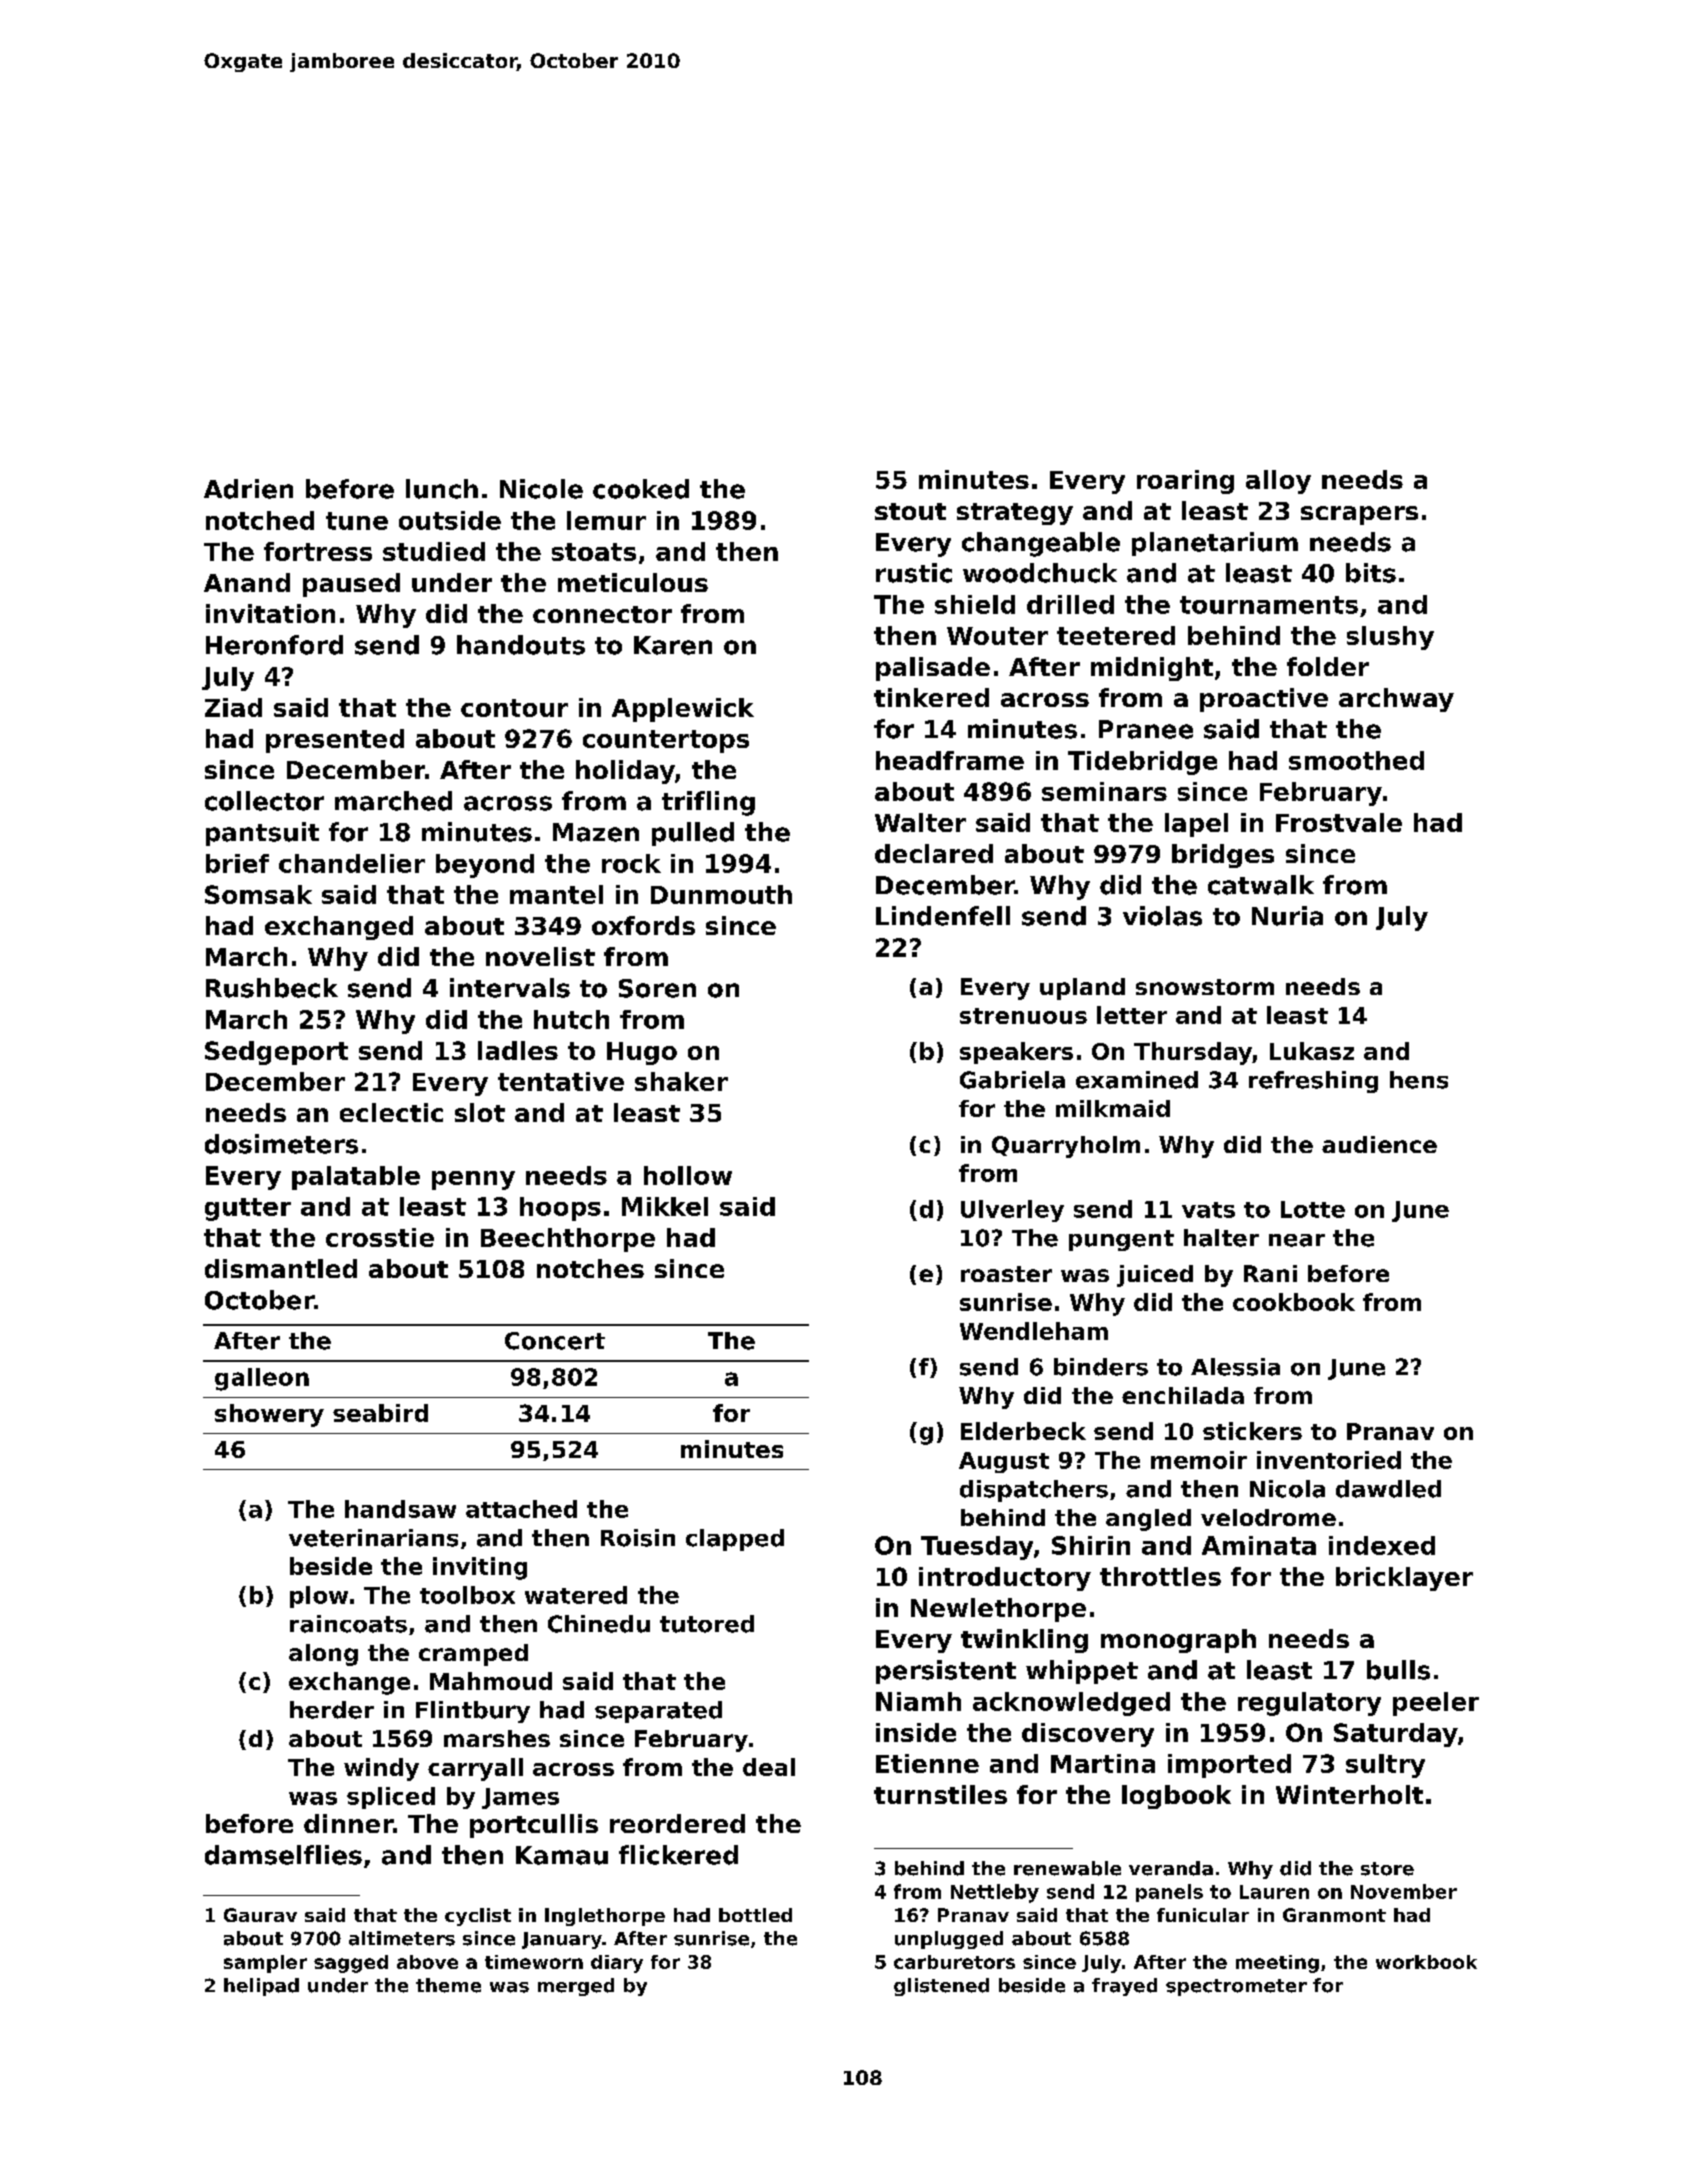  Describe the element at coordinates (269, 1415) in the screenshot. I see `showery` at that location.
